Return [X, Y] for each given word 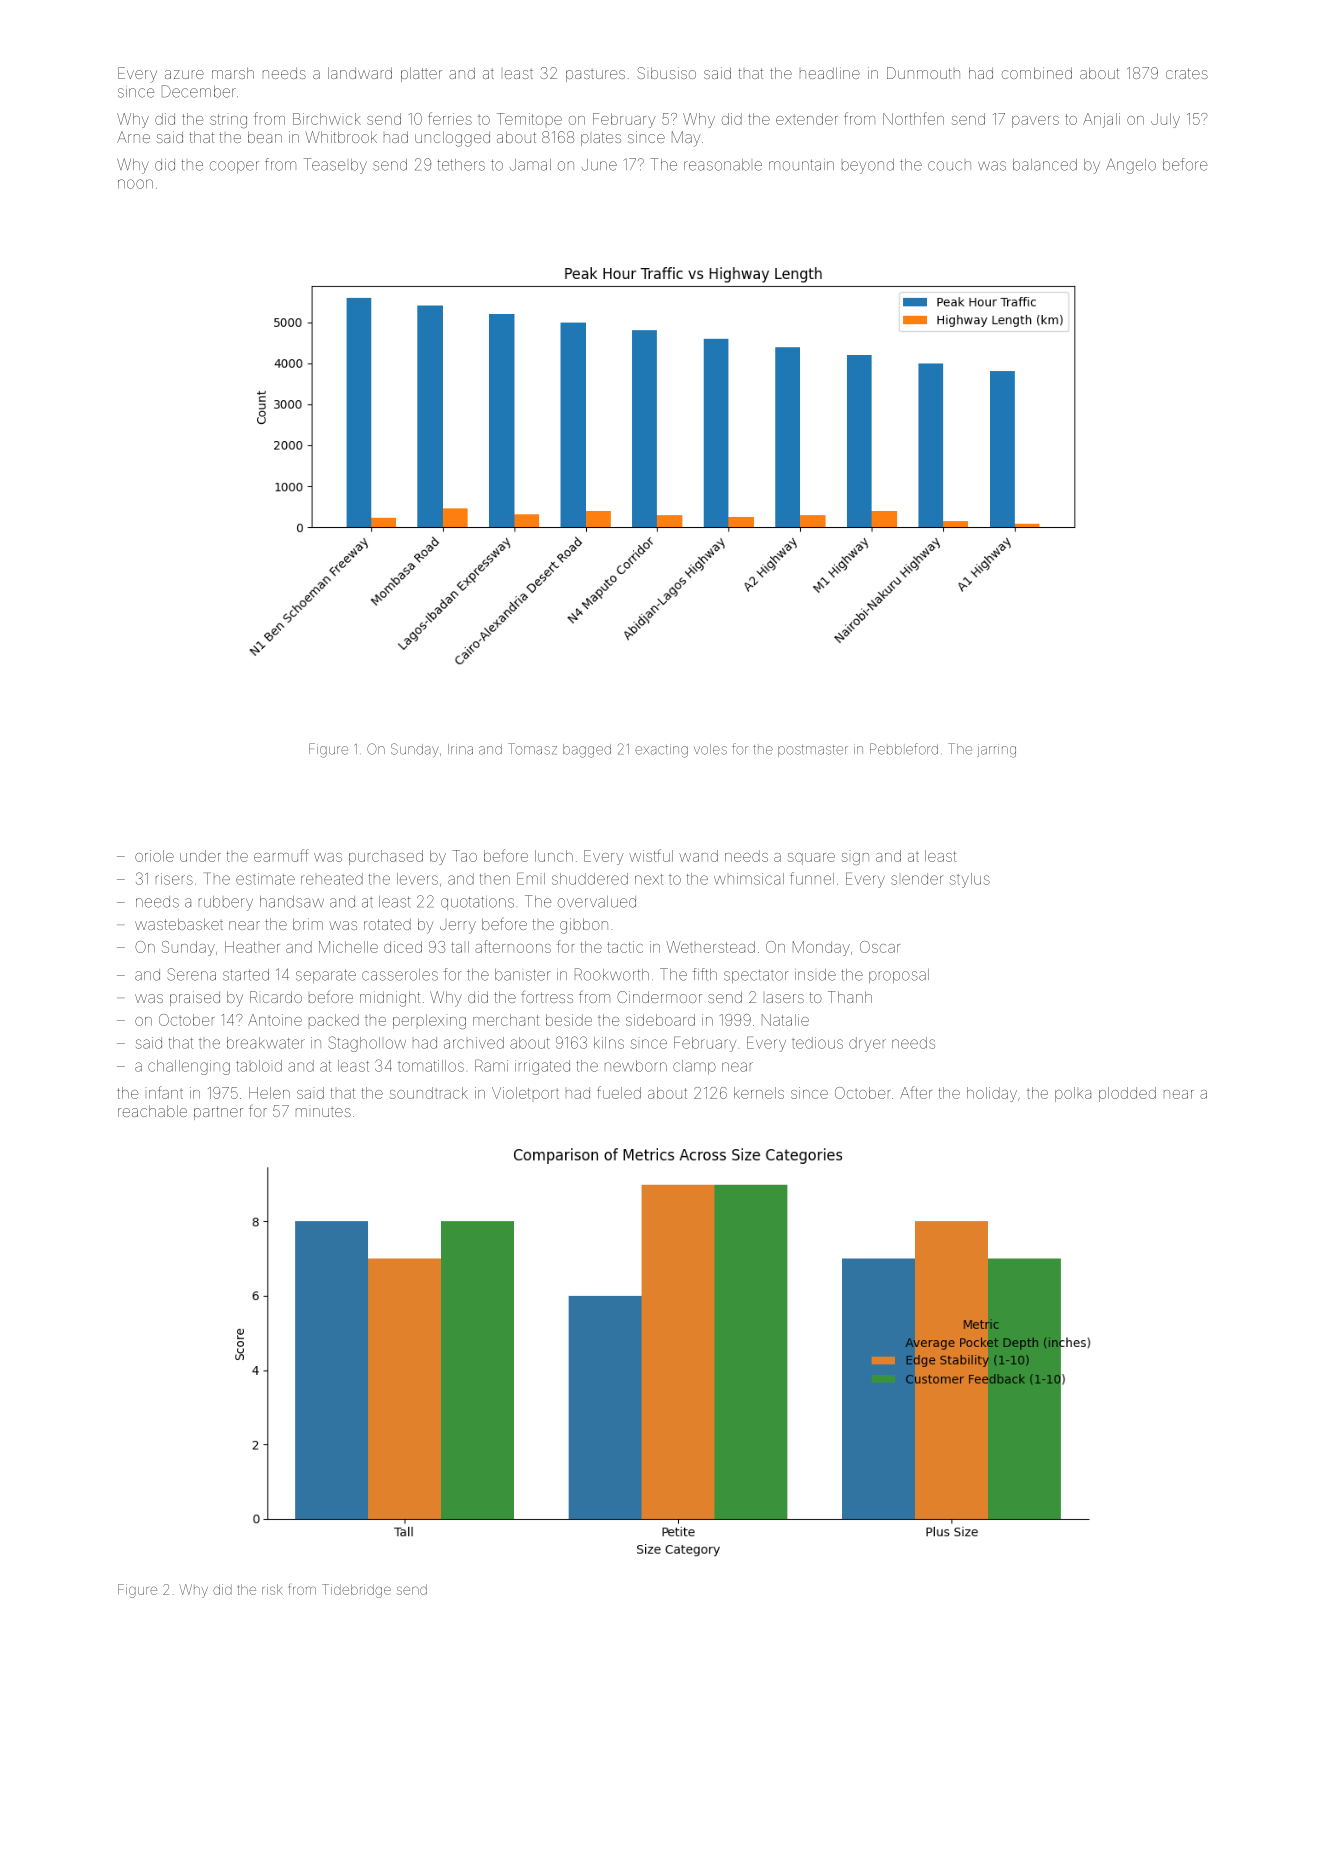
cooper [234, 167]
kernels [759, 1093]
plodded [1127, 1094]
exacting [661, 751]
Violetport [525, 1093]
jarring [997, 751]
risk [272, 1589]
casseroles [400, 975]
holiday [992, 1094]
